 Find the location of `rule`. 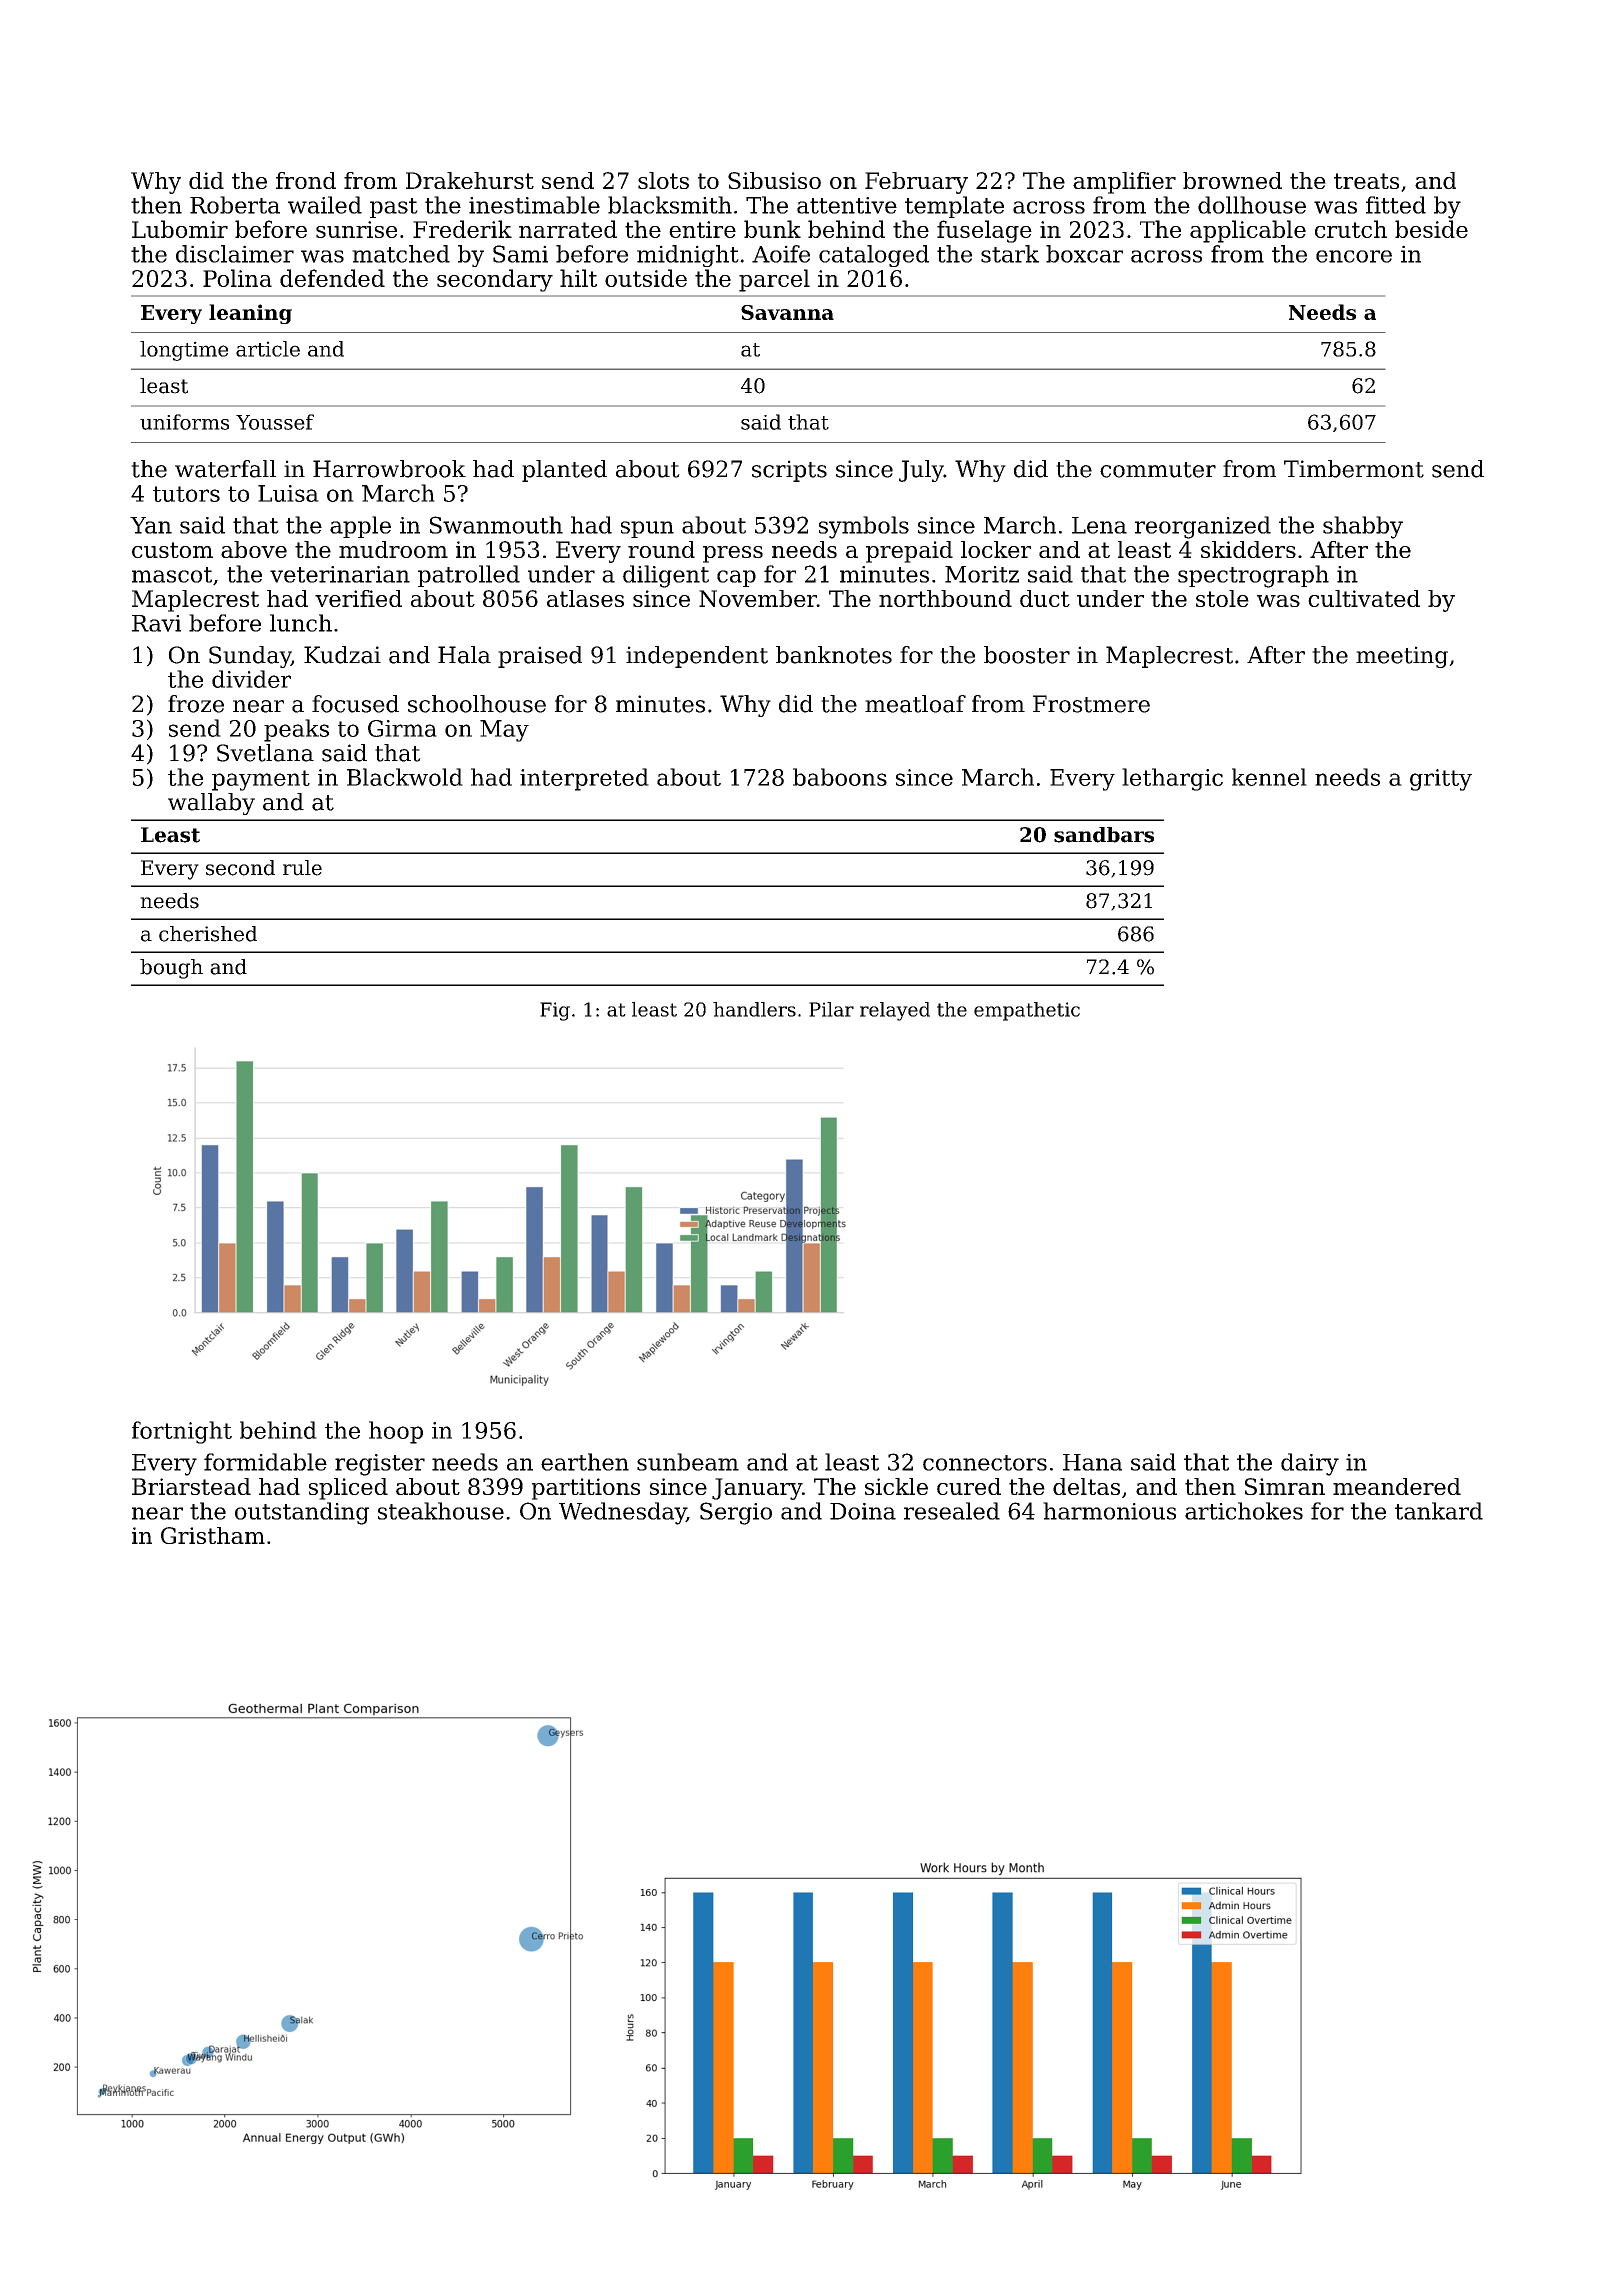

rule is located at coordinates (302, 868).
